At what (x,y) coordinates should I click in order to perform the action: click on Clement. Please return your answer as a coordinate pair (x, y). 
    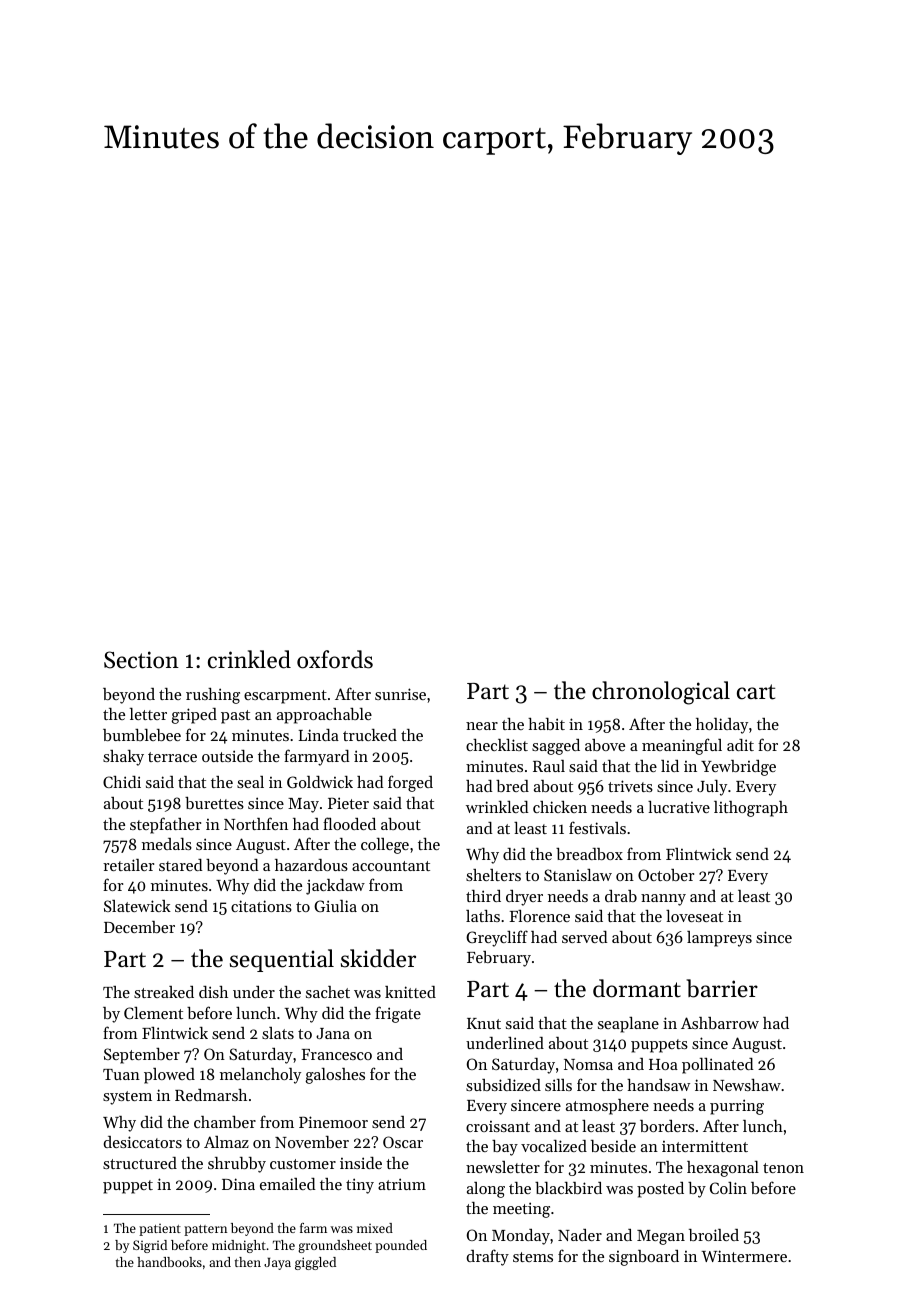
    Looking at the image, I should click on (153, 1013).
